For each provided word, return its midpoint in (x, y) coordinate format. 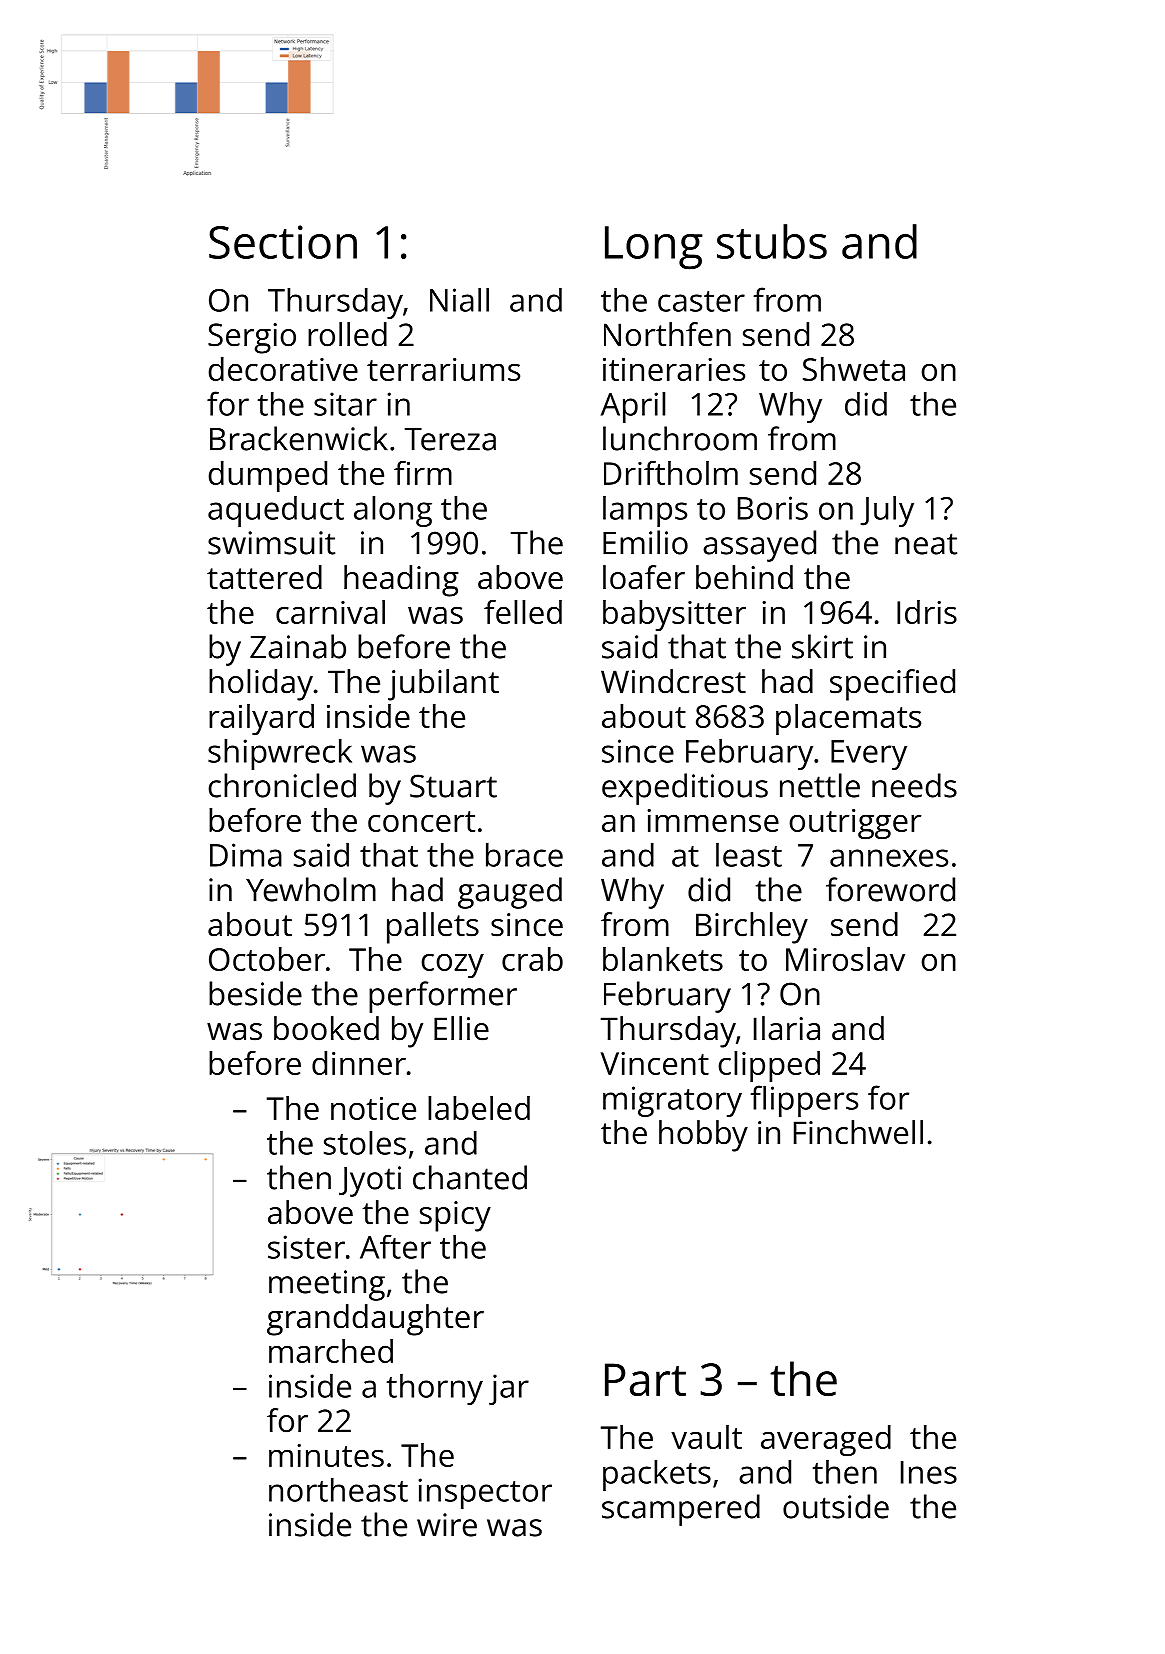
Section (283, 242)
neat (926, 544)
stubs (772, 241)
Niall (459, 299)
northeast (338, 1489)
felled (523, 612)
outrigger (855, 824)
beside (255, 993)
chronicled (282, 785)
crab (532, 959)
